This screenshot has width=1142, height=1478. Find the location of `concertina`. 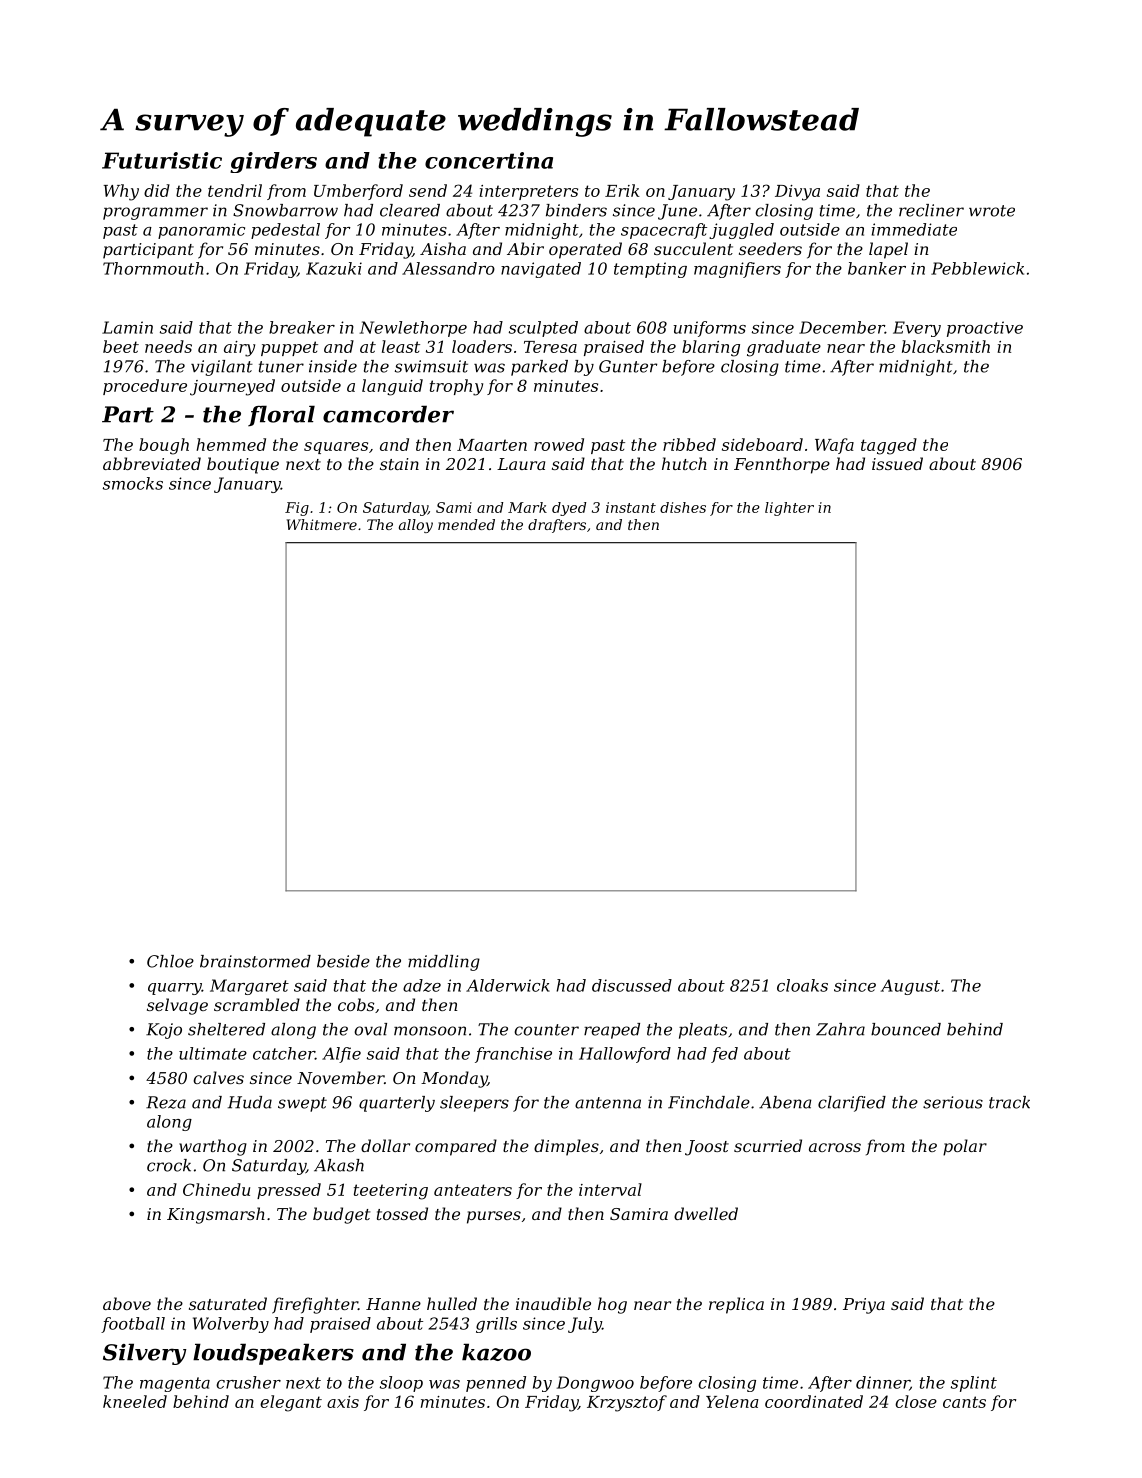

concertina is located at coordinates (489, 160).
